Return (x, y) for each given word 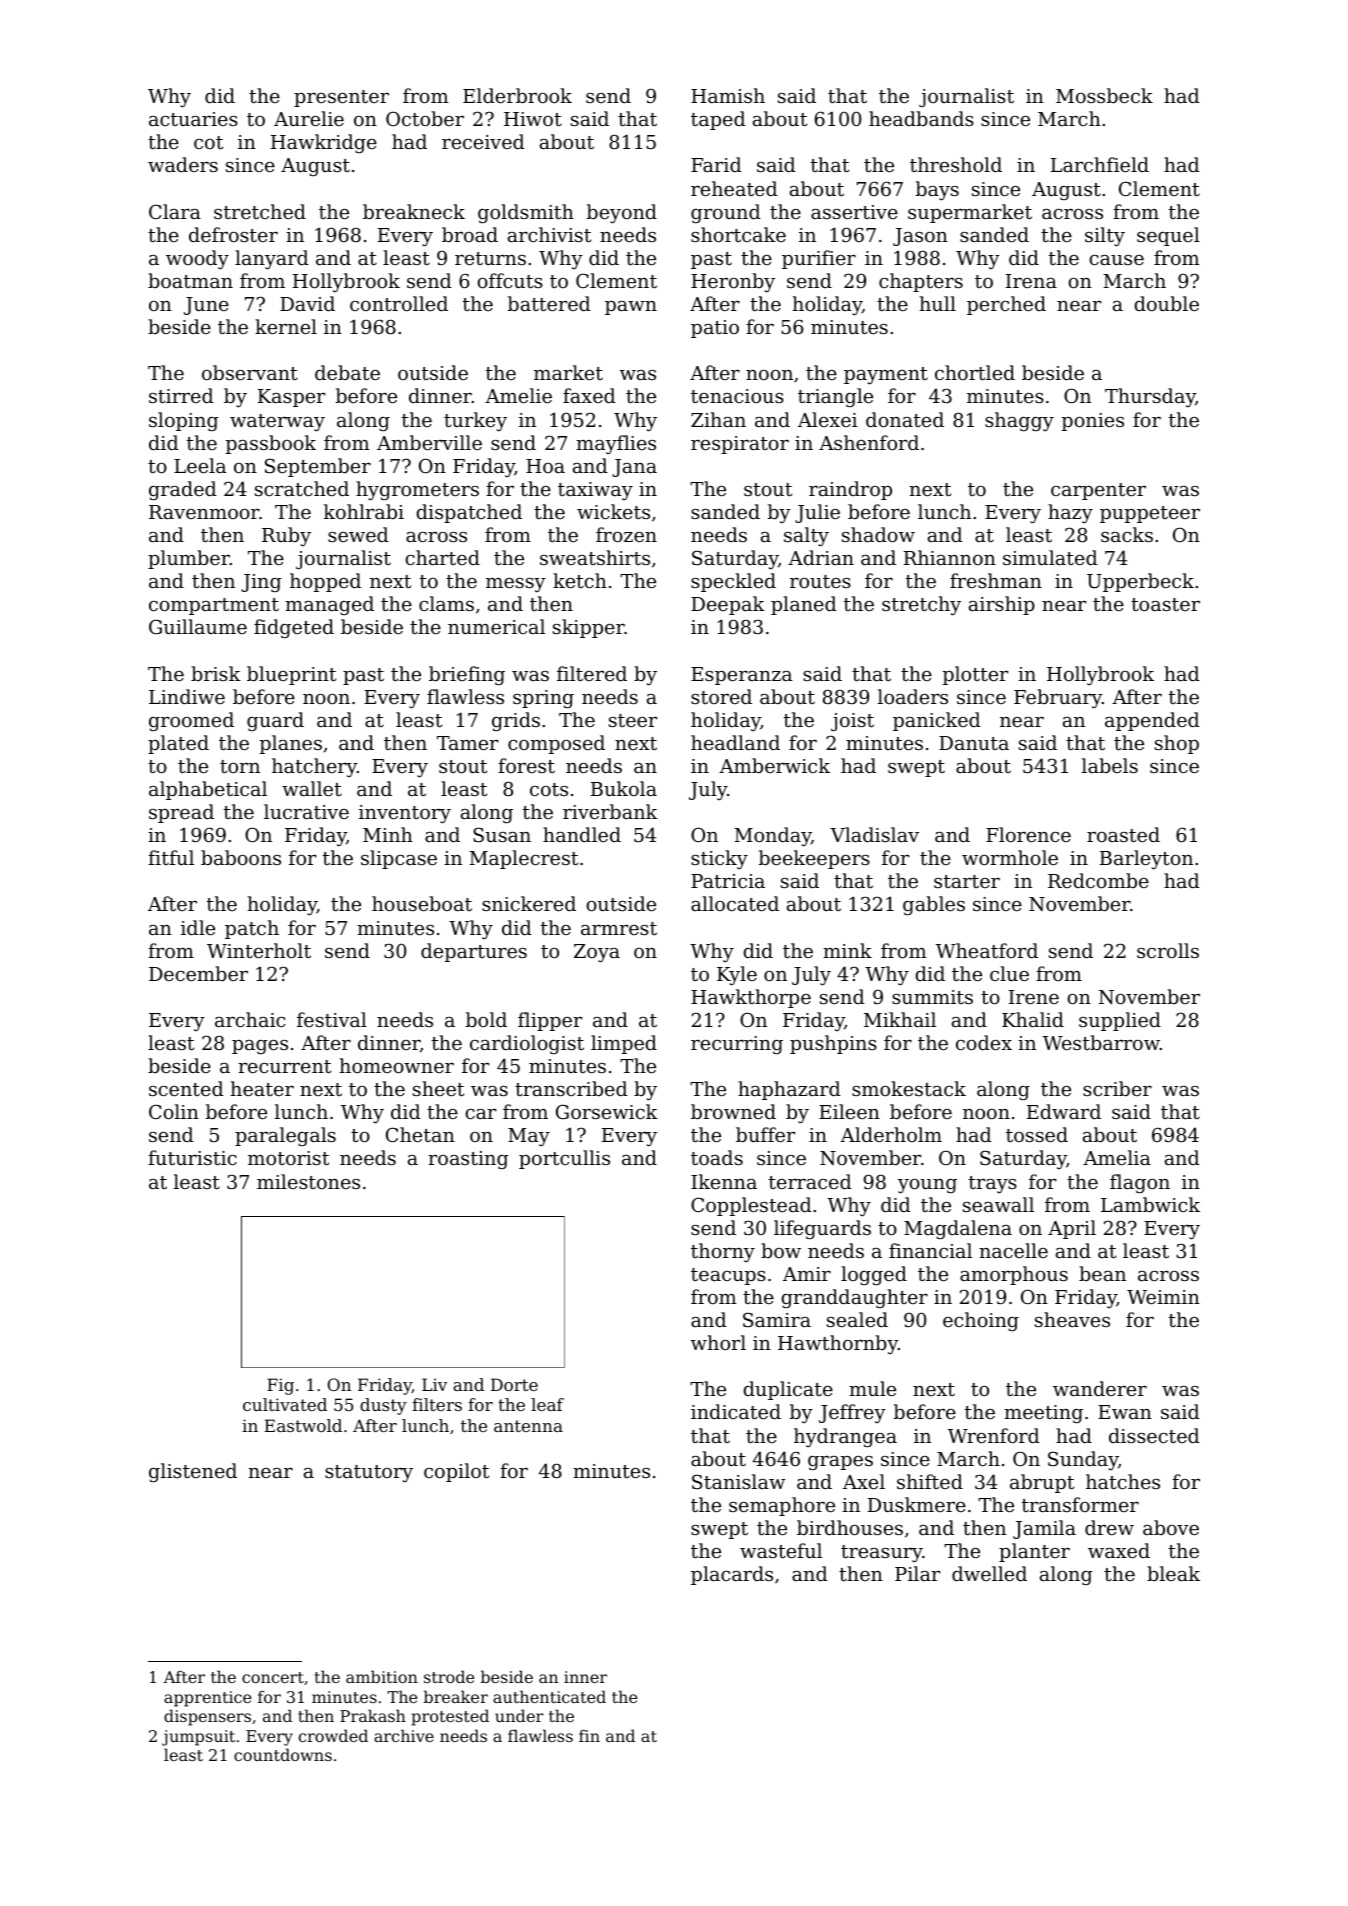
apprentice (207, 1699)
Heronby (733, 282)
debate (347, 372)
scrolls (1168, 950)
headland (735, 742)
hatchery (314, 767)
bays (937, 190)
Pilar (917, 1573)
